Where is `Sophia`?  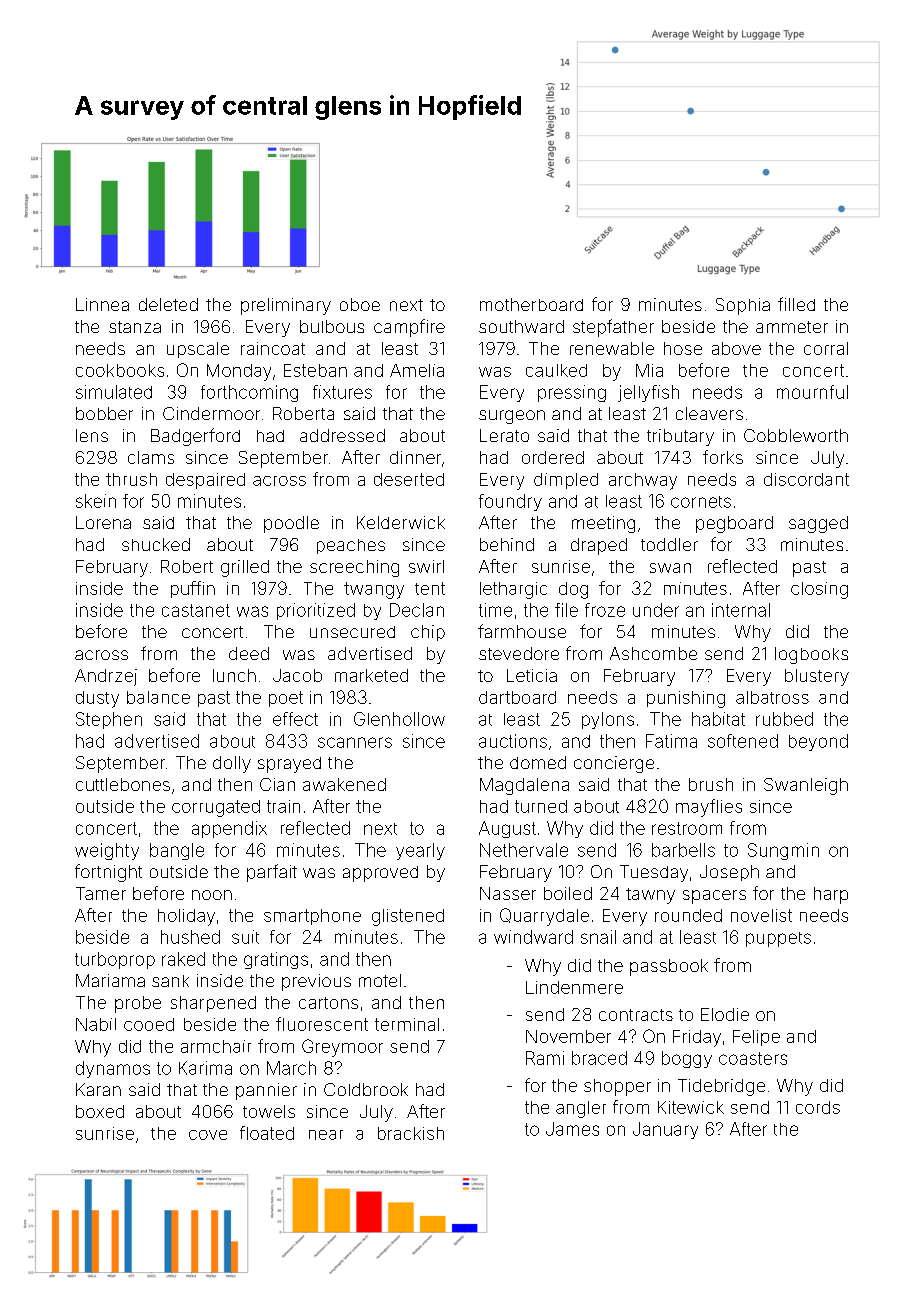 Sophia is located at coordinates (743, 306).
